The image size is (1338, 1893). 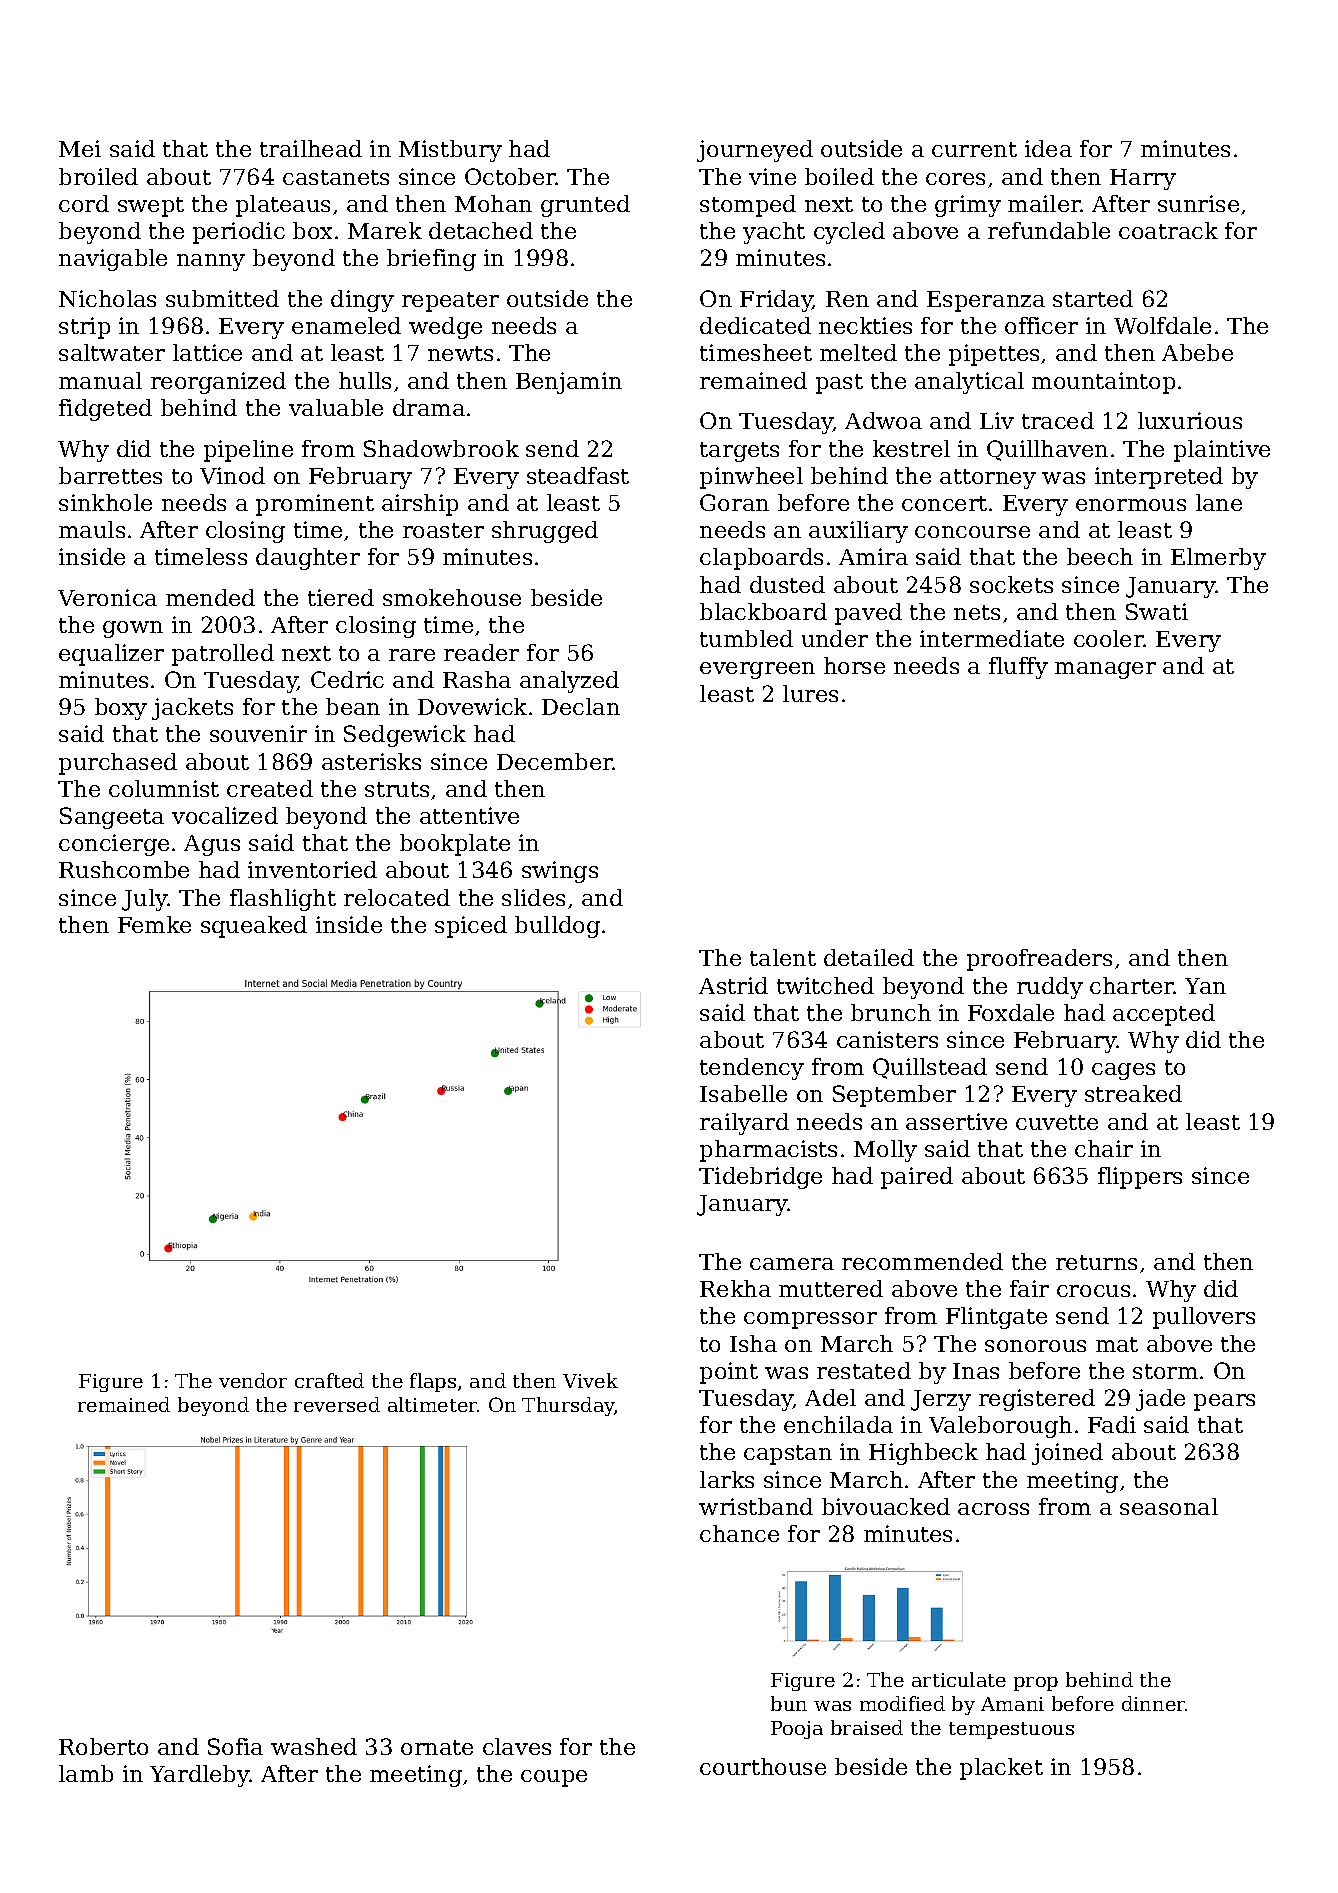 What do you see at coordinates (1164, 1015) in the screenshot?
I see `accepted` at bounding box center [1164, 1015].
